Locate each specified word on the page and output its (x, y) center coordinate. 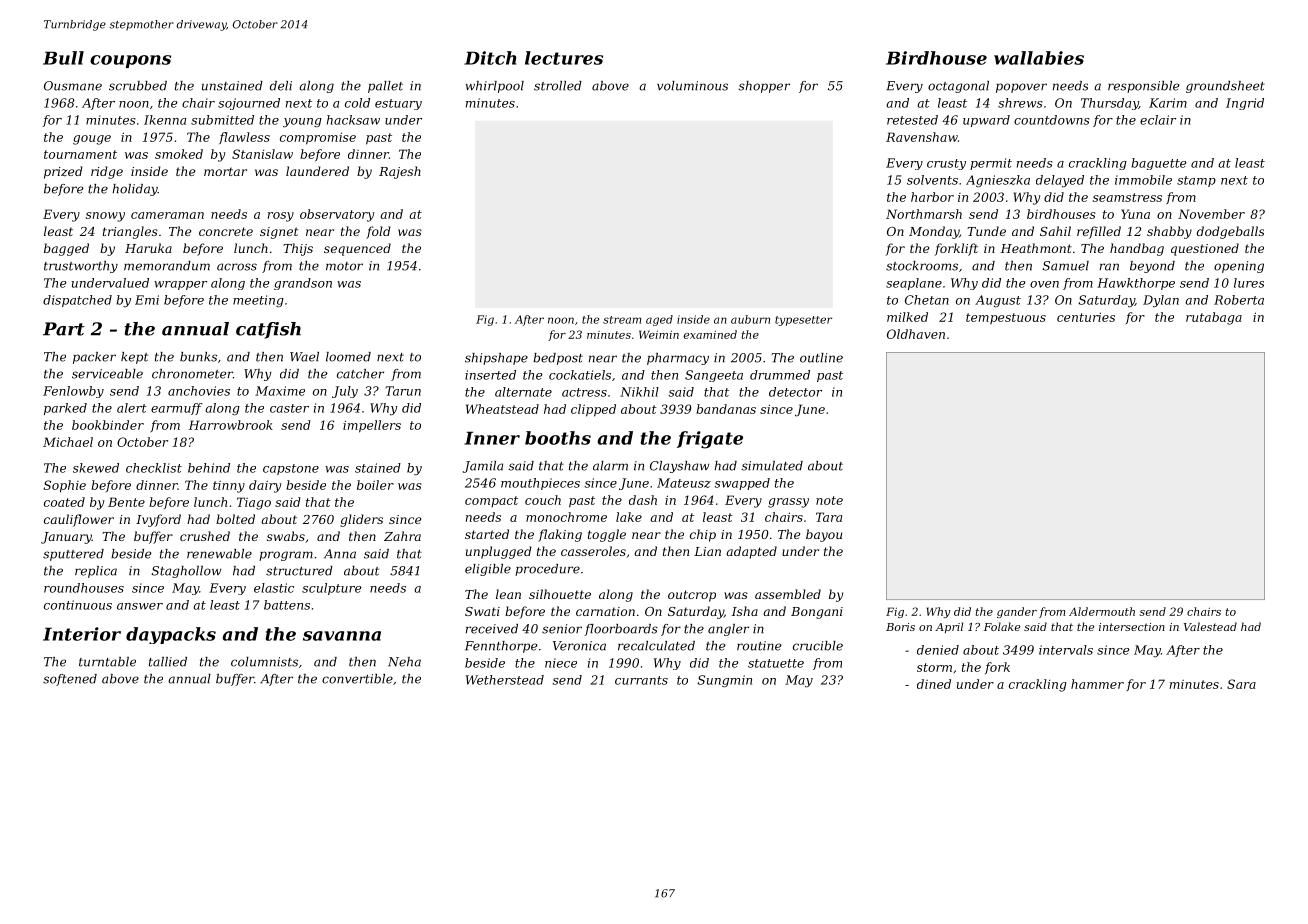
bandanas (726, 409)
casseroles (593, 551)
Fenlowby (73, 392)
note (829, 500)
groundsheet (1225, 87)
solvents (932, 180)
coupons (130, 61)
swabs (286, 536)
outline (821, 358)
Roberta (1239, 300)
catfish (268, 330)
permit (991, 164)
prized (63, 172)
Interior (82, 634)
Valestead (1210, 626)
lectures (564, 58)
